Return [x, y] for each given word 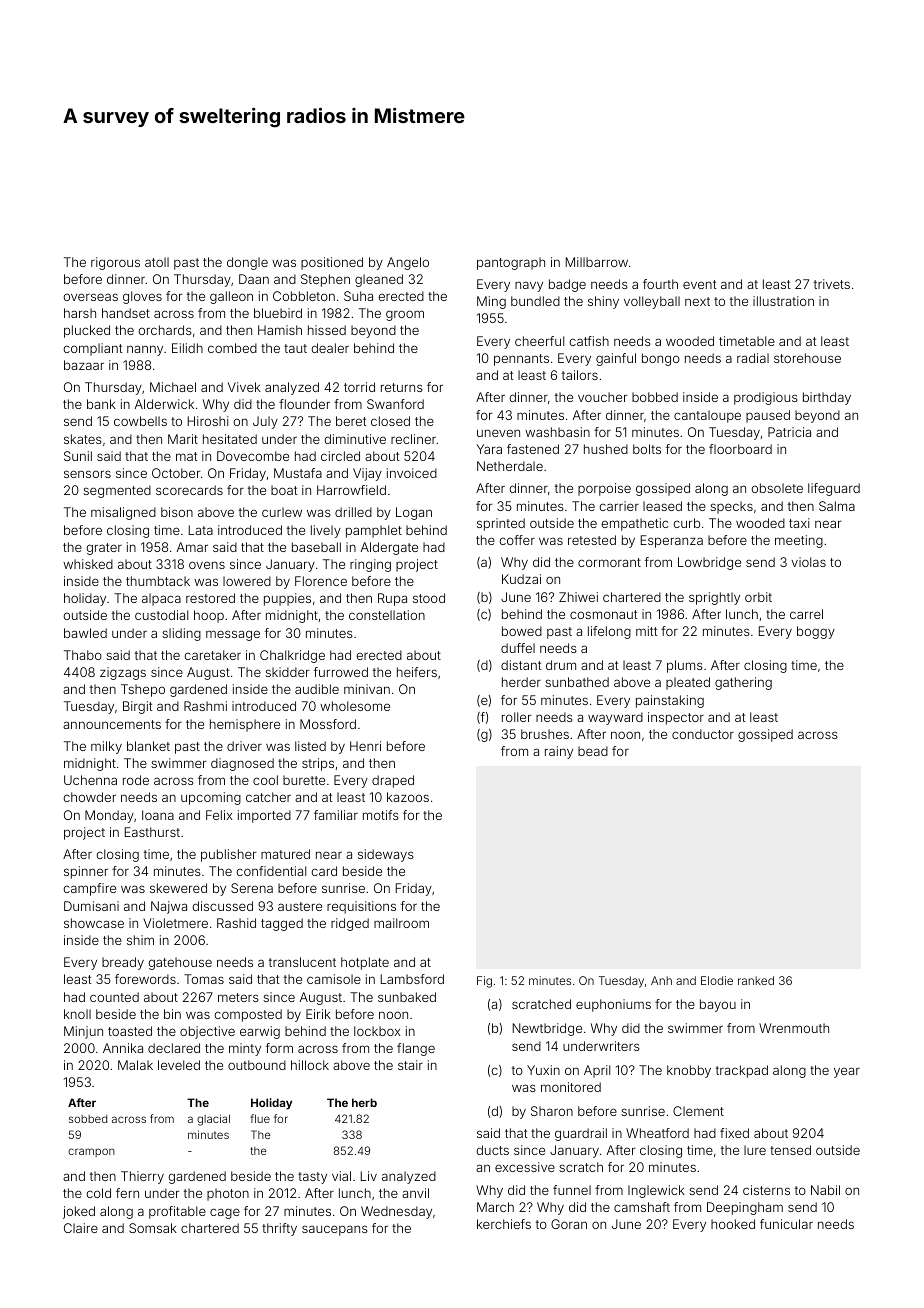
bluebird [278, 313]
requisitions [361, 907]
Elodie [717, 980]
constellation [387, 615]
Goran [569, 1224]
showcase [94, 923]
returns [402, 387]
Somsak [153, 1228]
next [697, 301]
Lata [201, 530]
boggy [816, 632]
